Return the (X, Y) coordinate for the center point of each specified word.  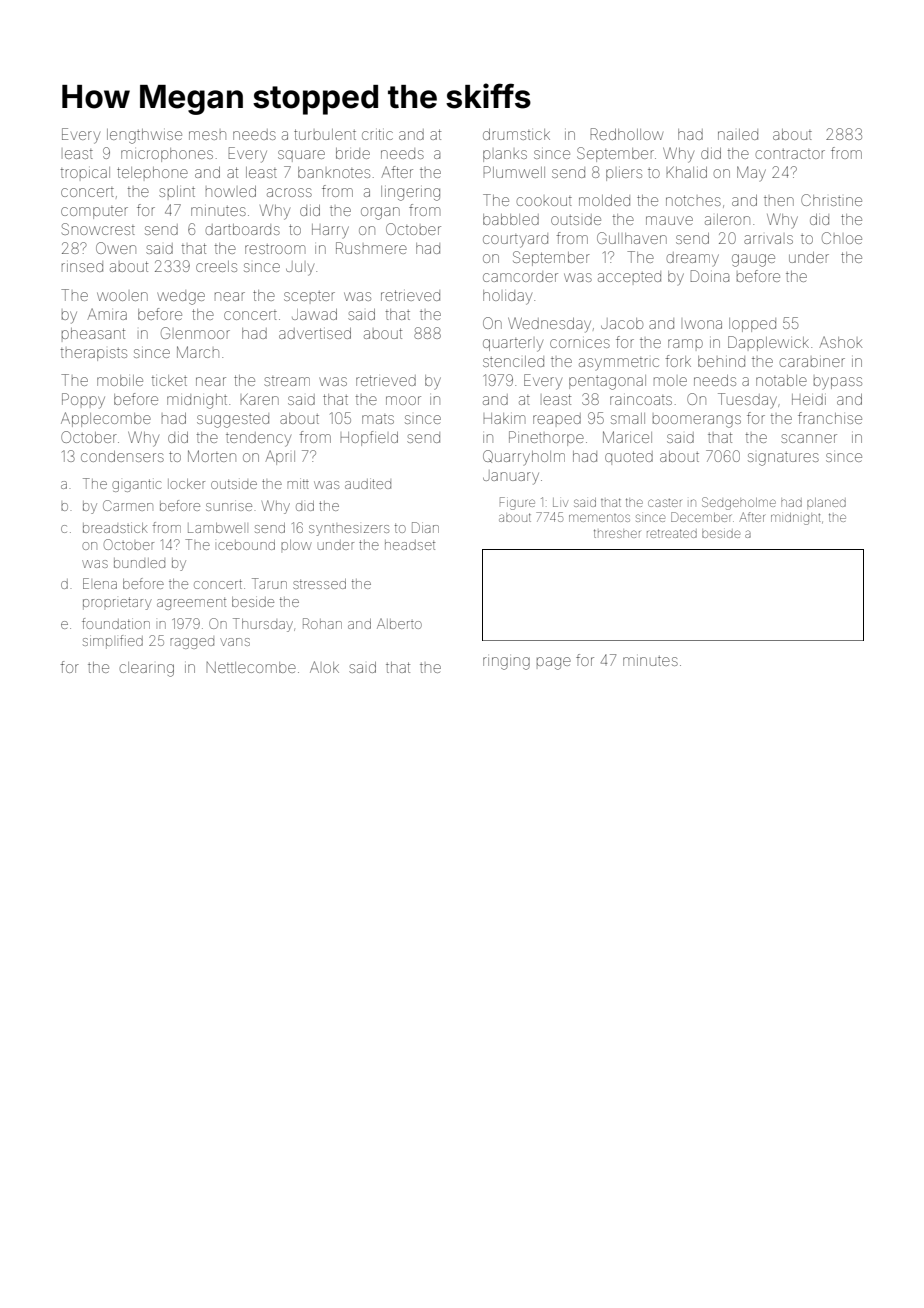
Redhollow (626, 134)
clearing (147, 669)
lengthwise (144, 136)
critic (377, 134)
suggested (233, 420)
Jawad (314, 314)
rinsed (82, 266)
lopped (752, 325)
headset (410, 545)
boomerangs (697, 421)
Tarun (269, 583)
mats (378, 419)
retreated (672, 533)
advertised (315, 333)
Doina (709, 276)
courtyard (515, 240)
